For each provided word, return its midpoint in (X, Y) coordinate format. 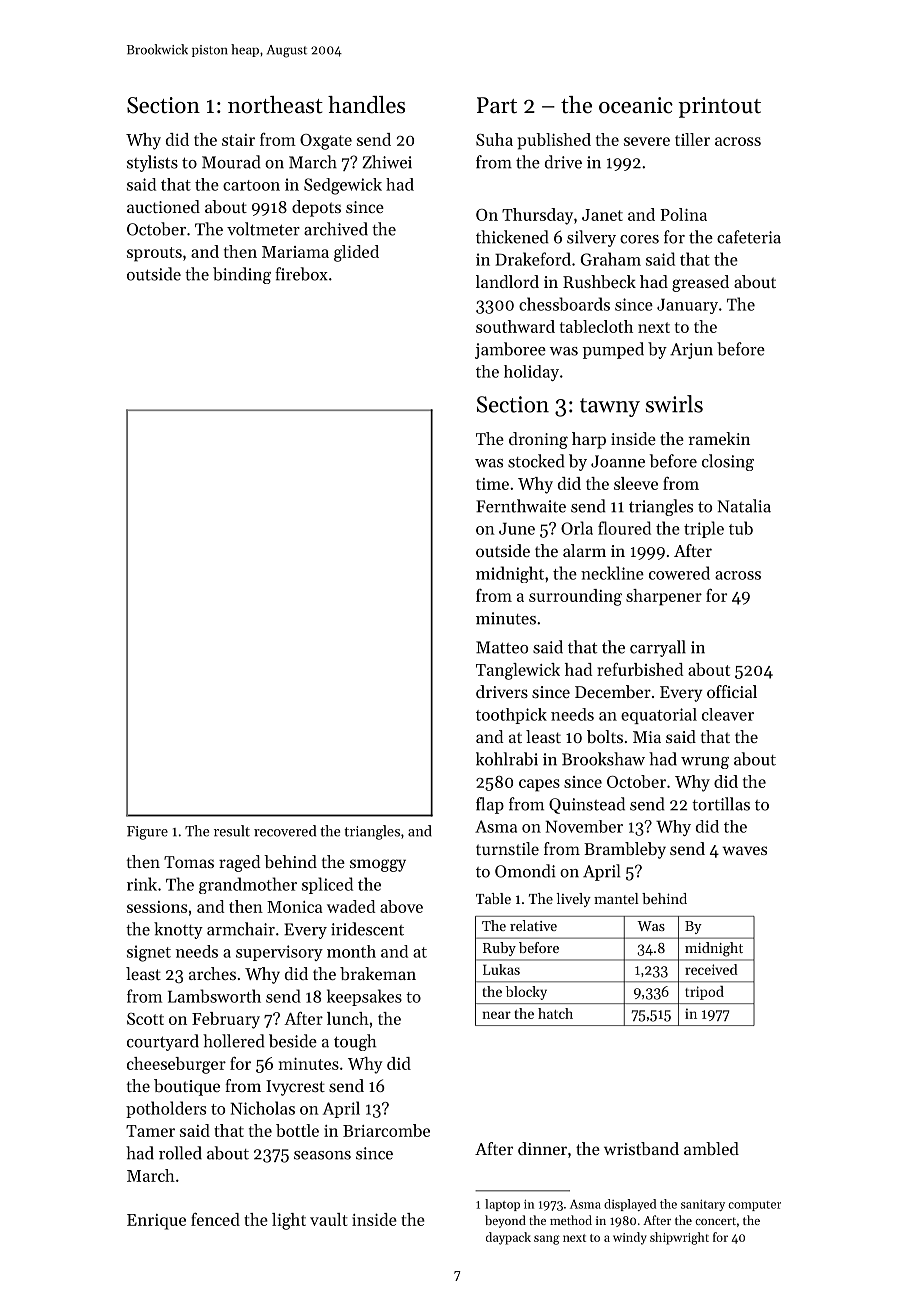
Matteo (502, 647)
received (711, 969)
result (232, 831)
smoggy (378, 865)
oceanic (636, 105)
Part (497, 105)
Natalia (744, 506)
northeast (275, 105)
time (492, 484)
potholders (166, 1109)
